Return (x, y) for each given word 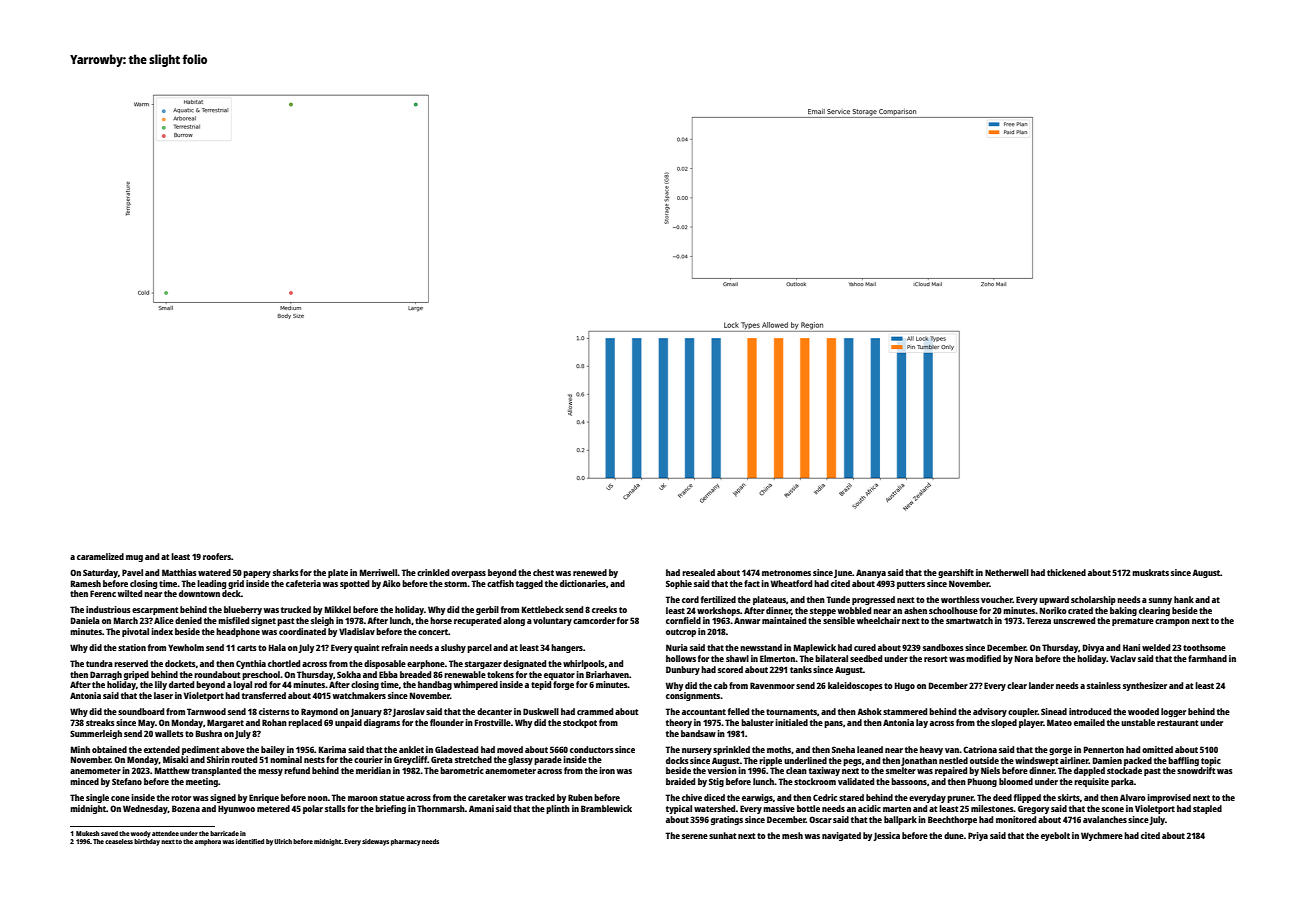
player (1031, 723)
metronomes (786, 573)
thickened (1066, 572)
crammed (595, 711)
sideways (375, 842)
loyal (242, 685)
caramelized (100, 556)
